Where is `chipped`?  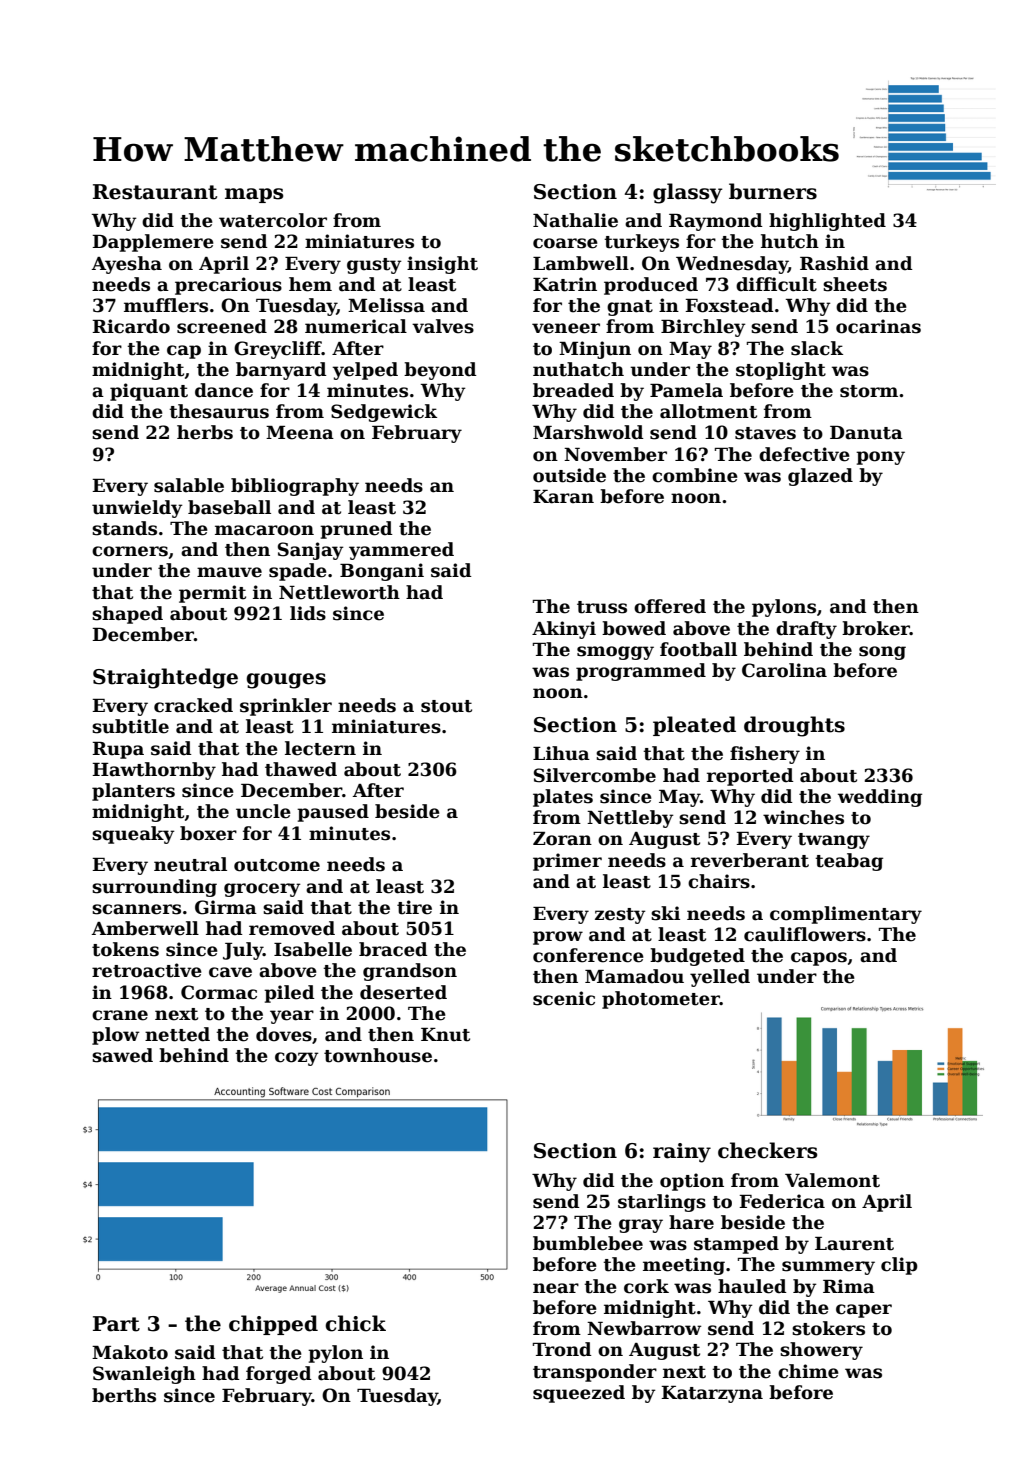
chipped is located at coordinates (273, 1325).
